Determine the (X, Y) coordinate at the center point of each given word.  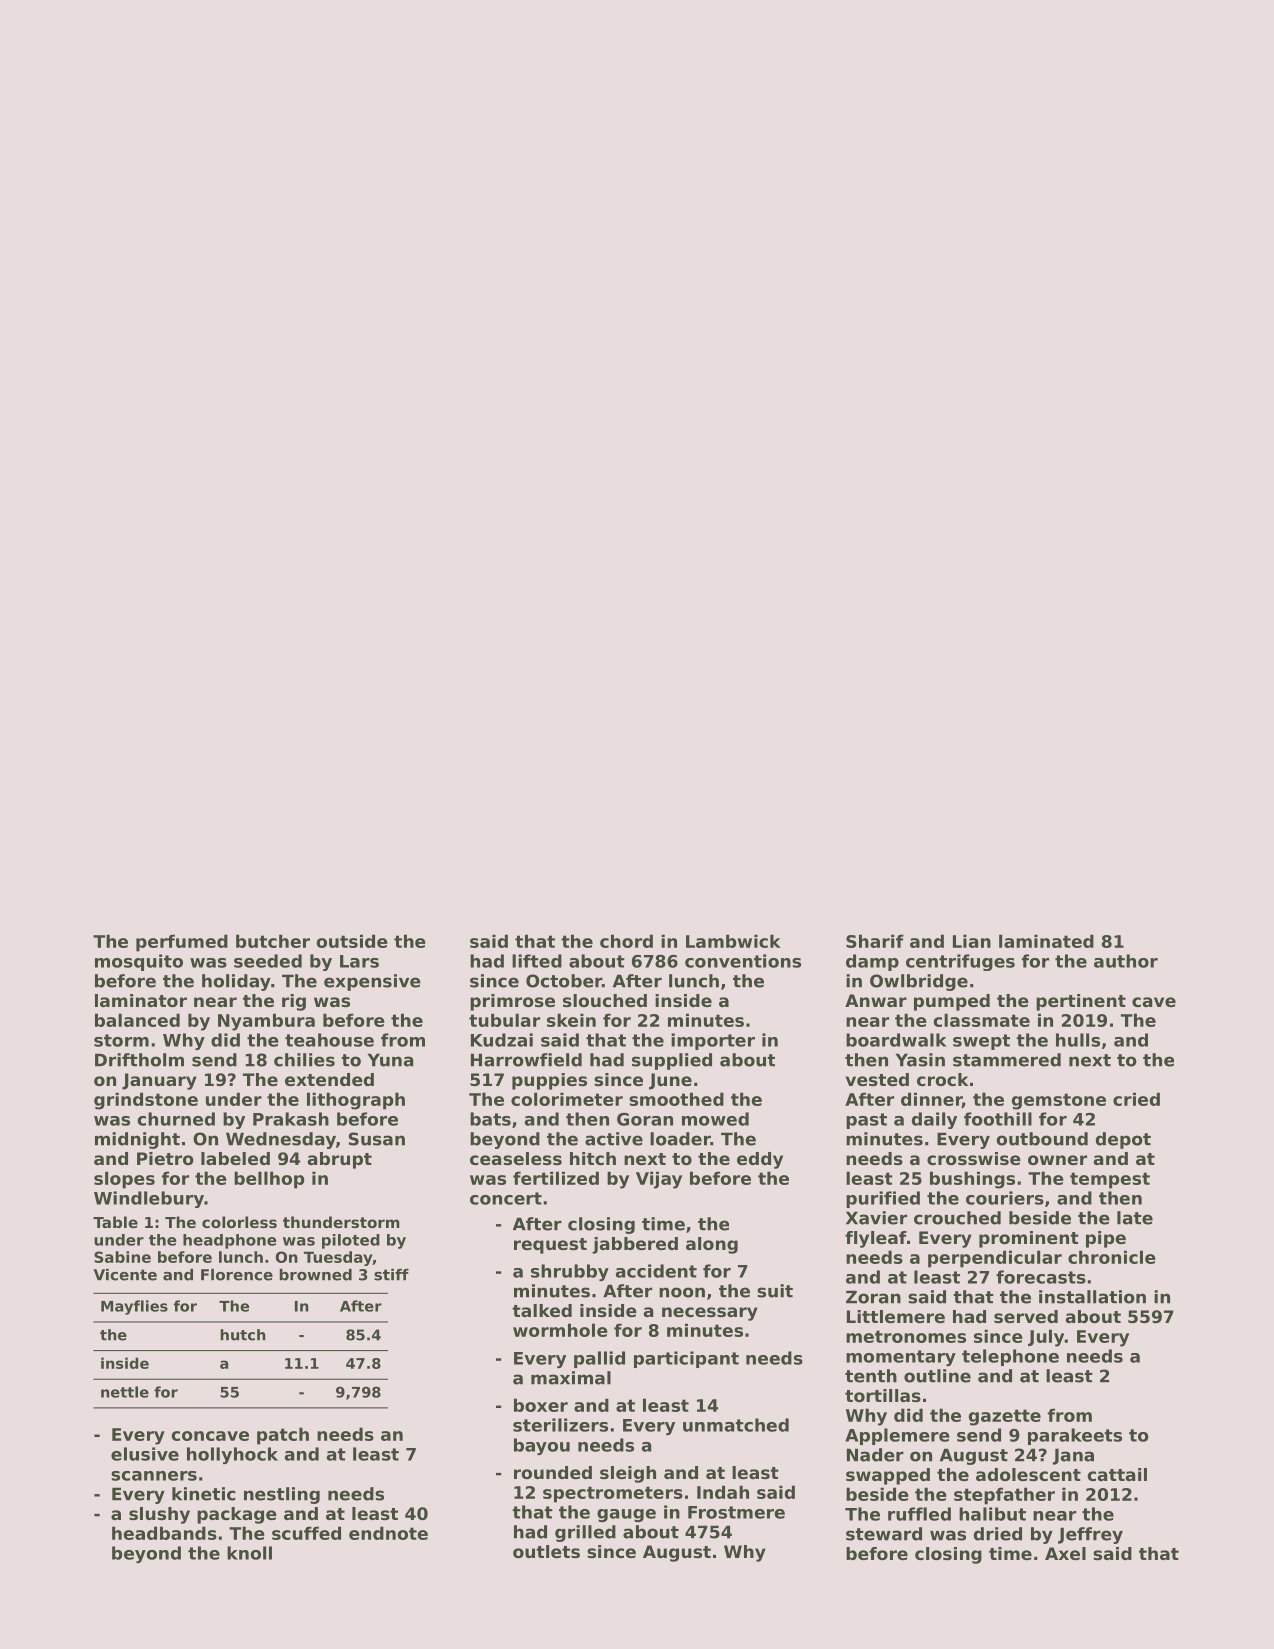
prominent (1029, 1239)
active (614, 1139)
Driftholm (139, 1060)
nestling (282, 1495)
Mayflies (134, 1307)
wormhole (560, 1330)
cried (1136, 1099)
